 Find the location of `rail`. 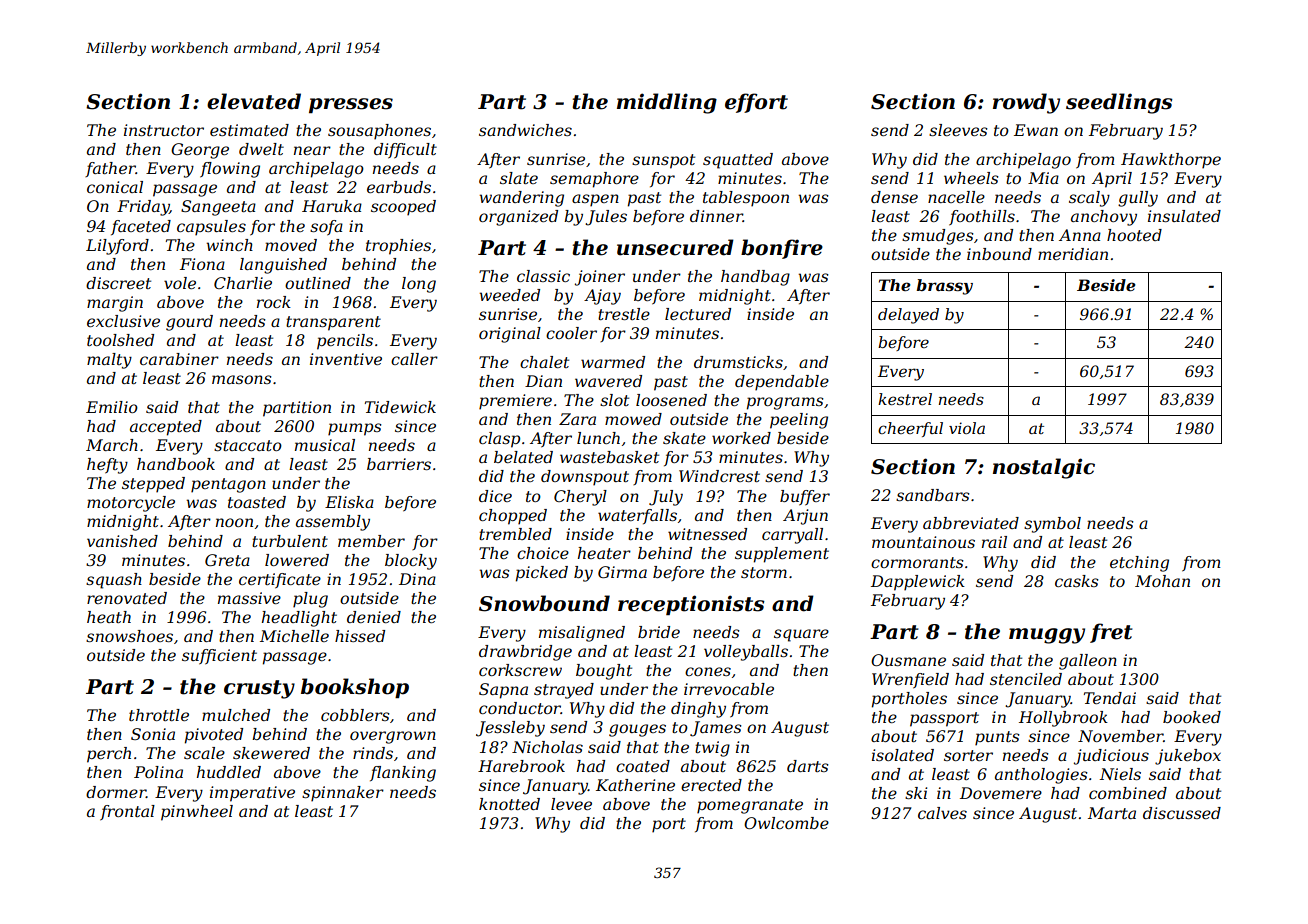

rail is located at coordinates (994, 542).
